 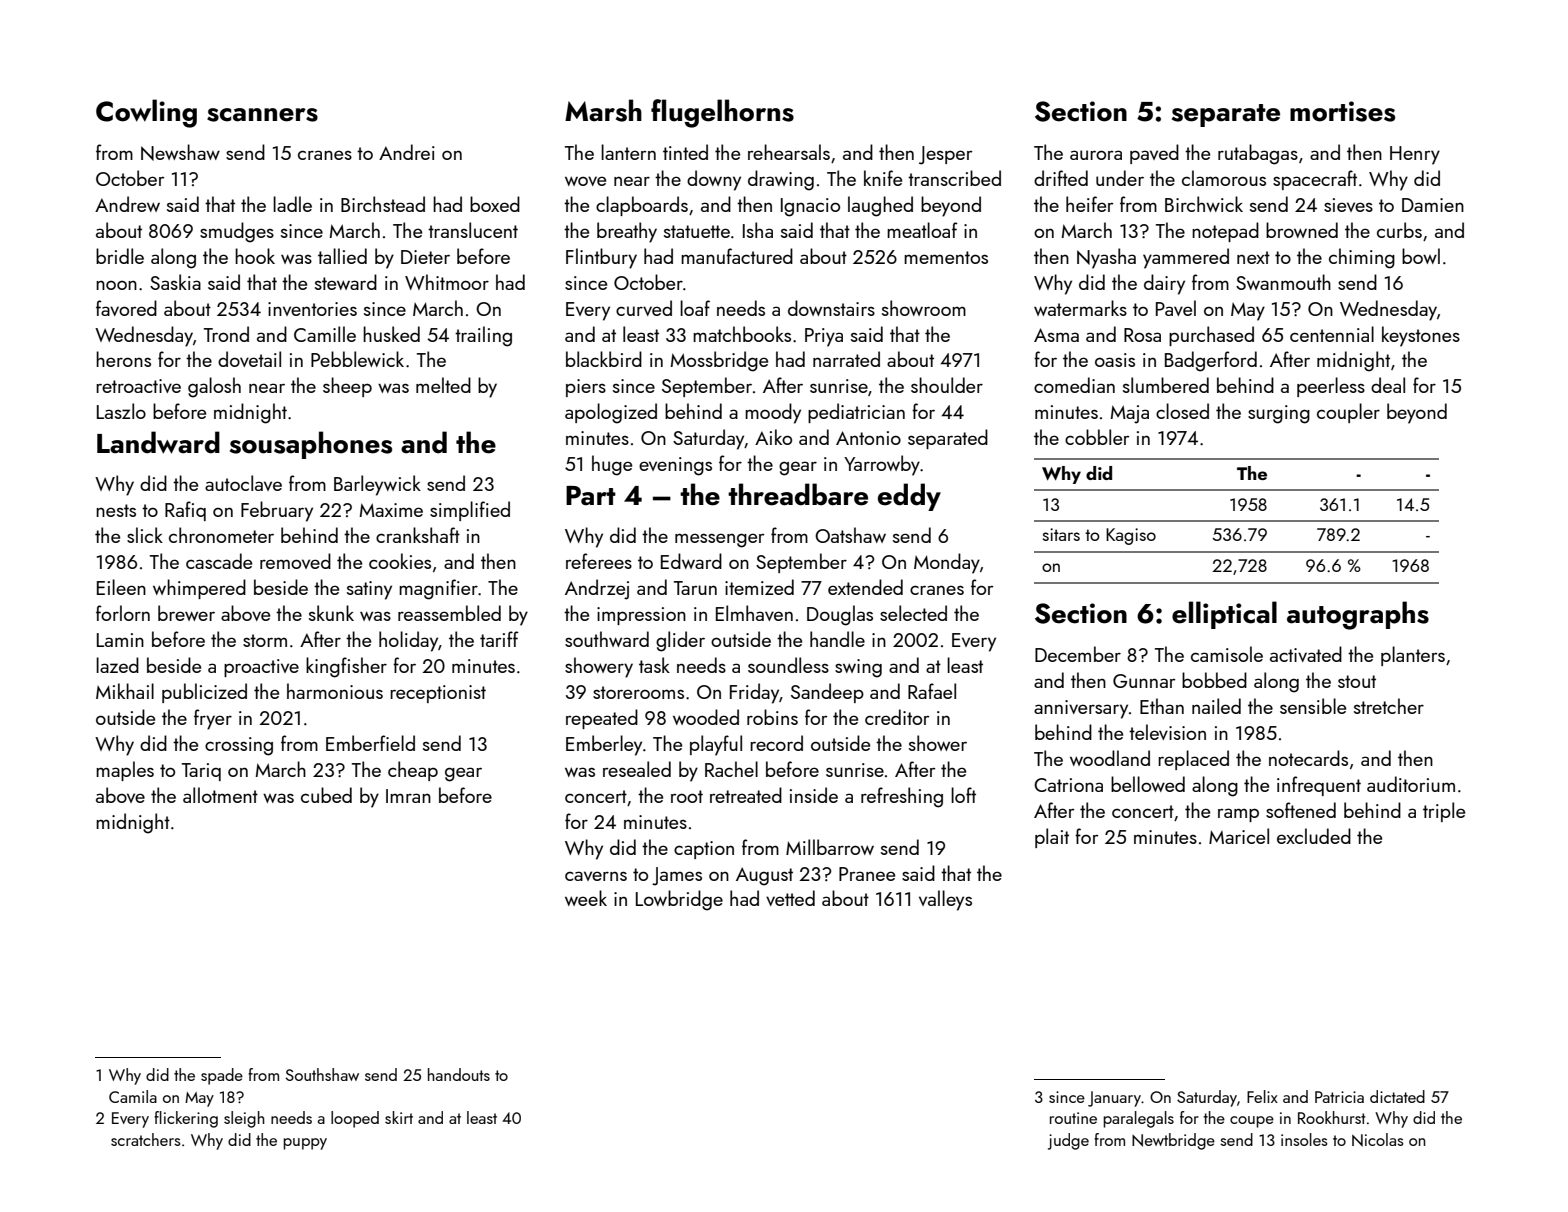 I want to click on chiming, so click(x=1362, y=258).
